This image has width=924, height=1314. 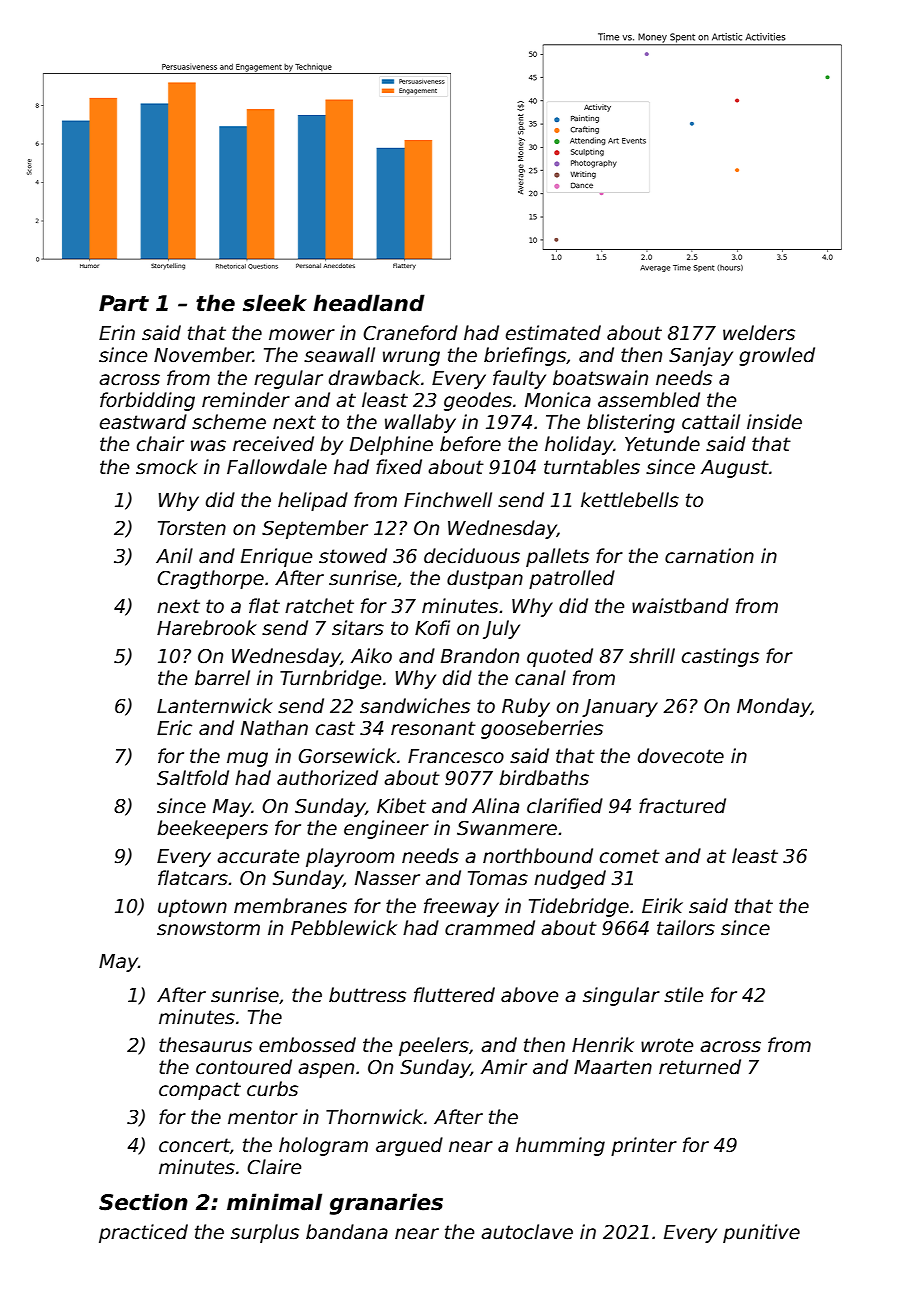 What do you see at coordinates (478, 401) in the image?
I see `geodes` at bounding box center [478, 401].
